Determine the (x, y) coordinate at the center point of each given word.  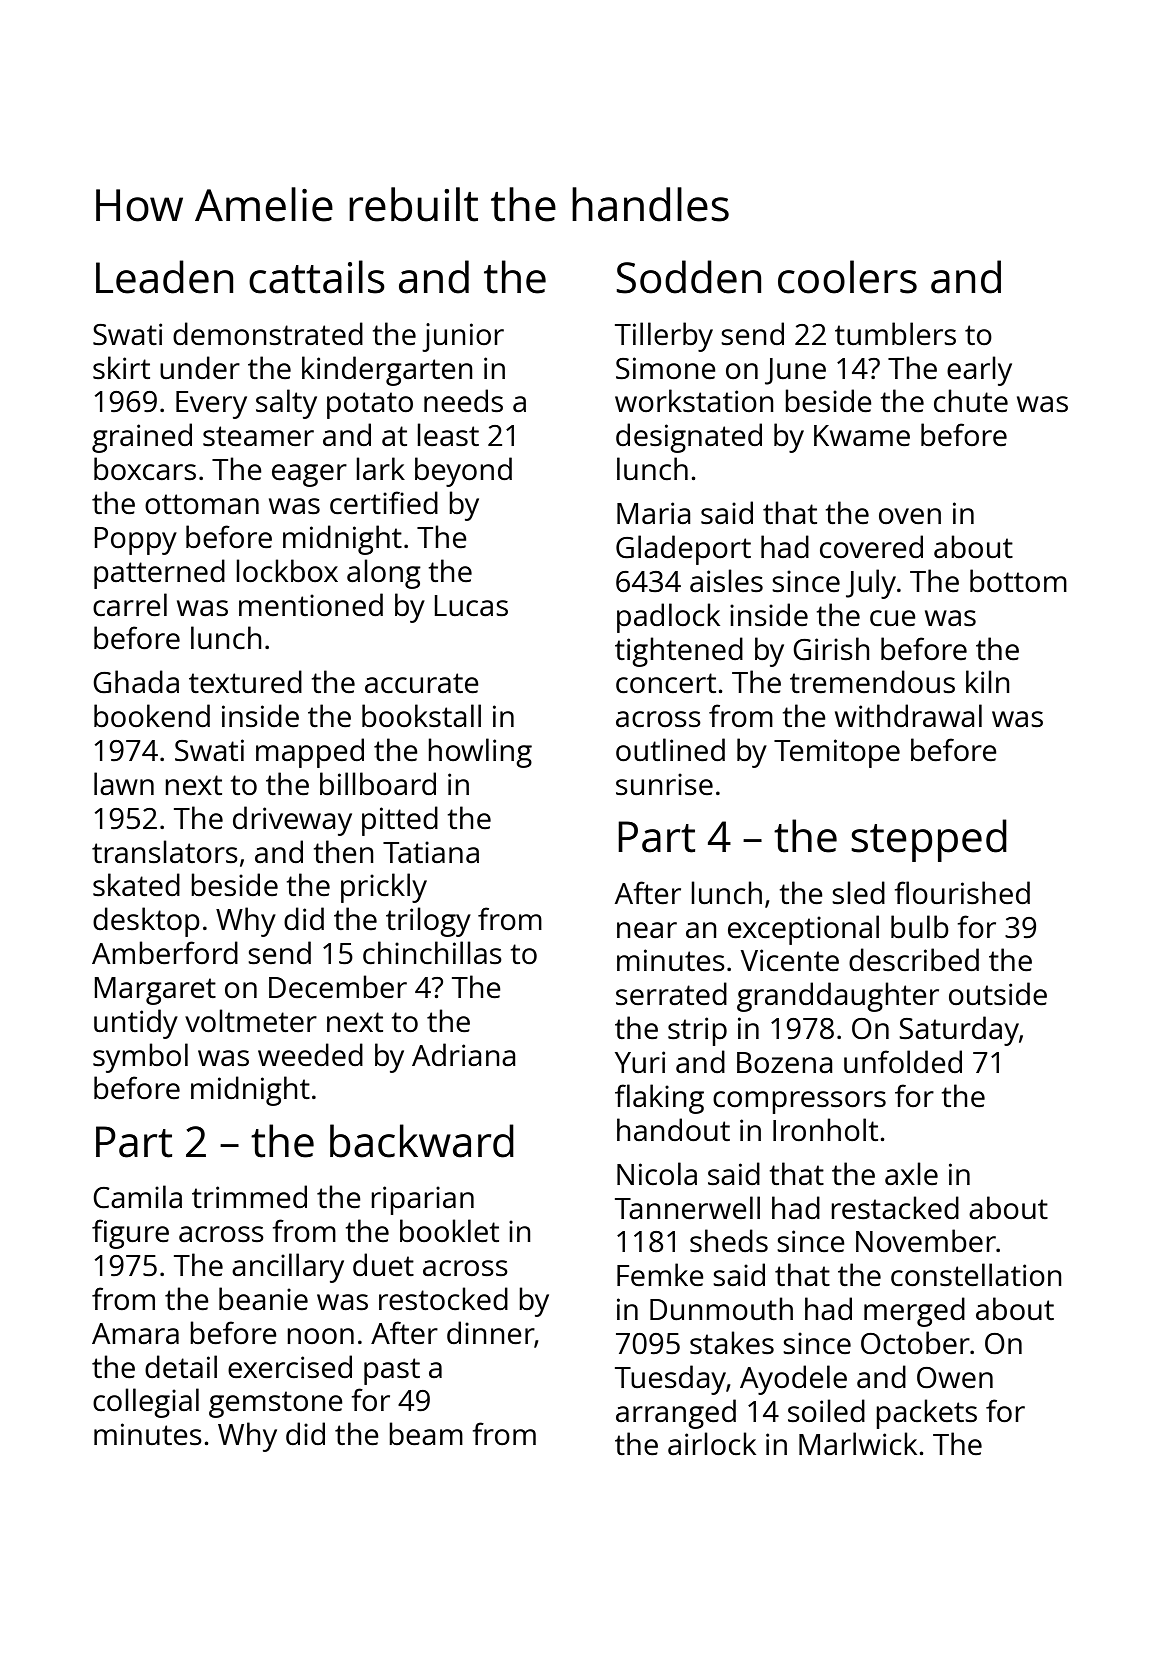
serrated (671, 993)
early (979, 371)
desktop (146, 922)
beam (426, 1434)
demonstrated (268, 334)
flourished (962, 893)
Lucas (471, 606)
